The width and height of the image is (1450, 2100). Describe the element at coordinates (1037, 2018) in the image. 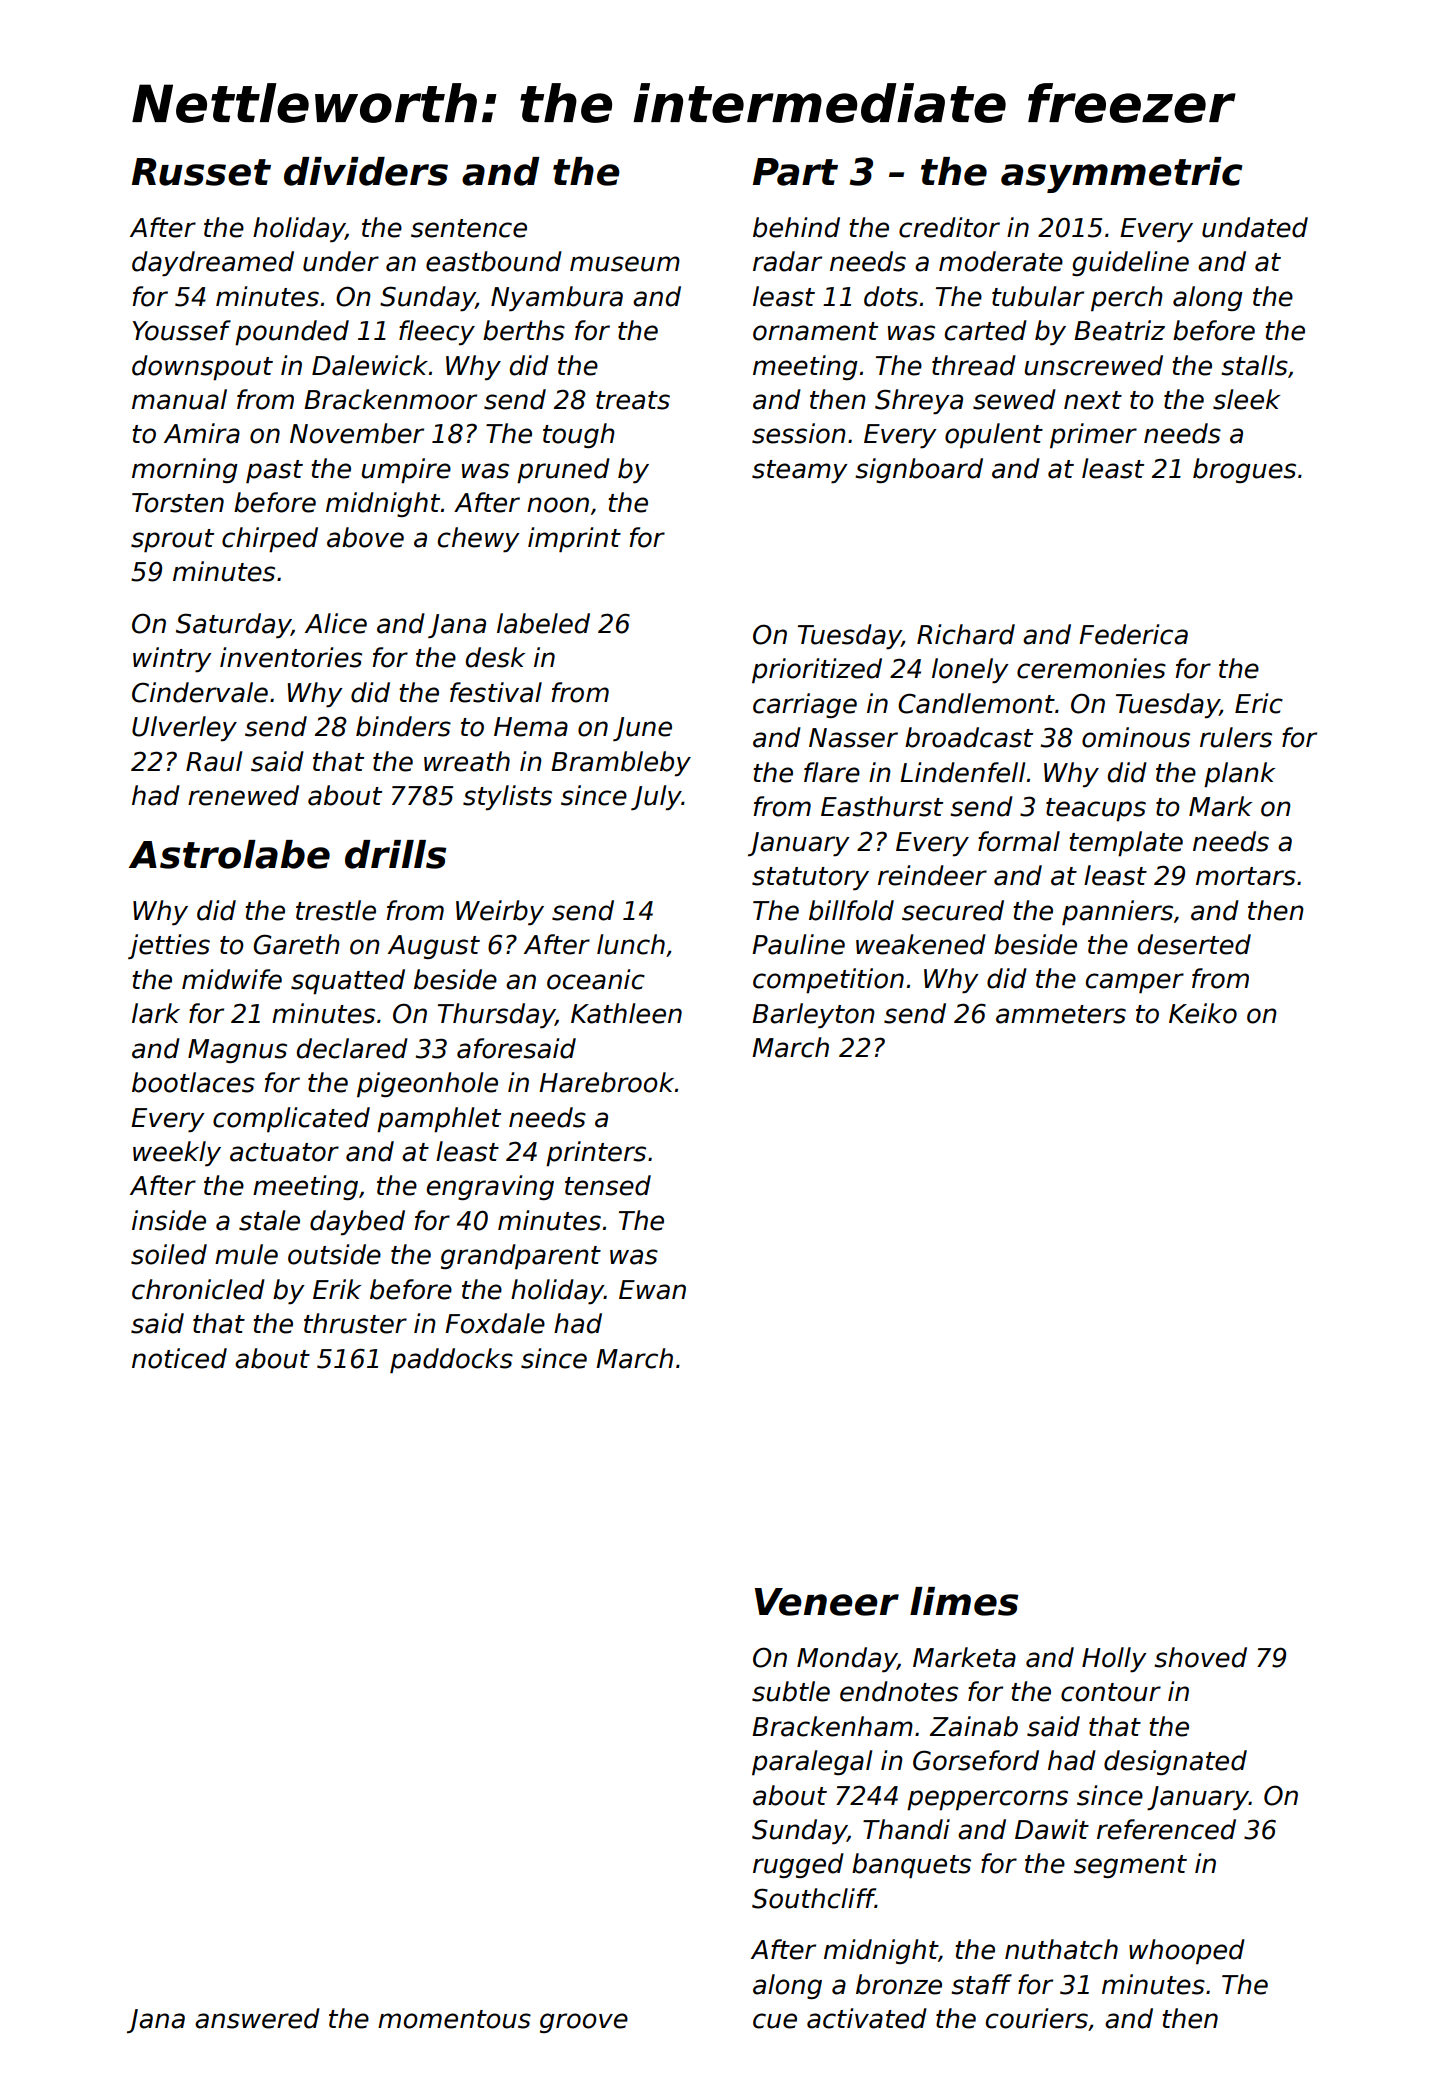

I see `couriers` at that location.
